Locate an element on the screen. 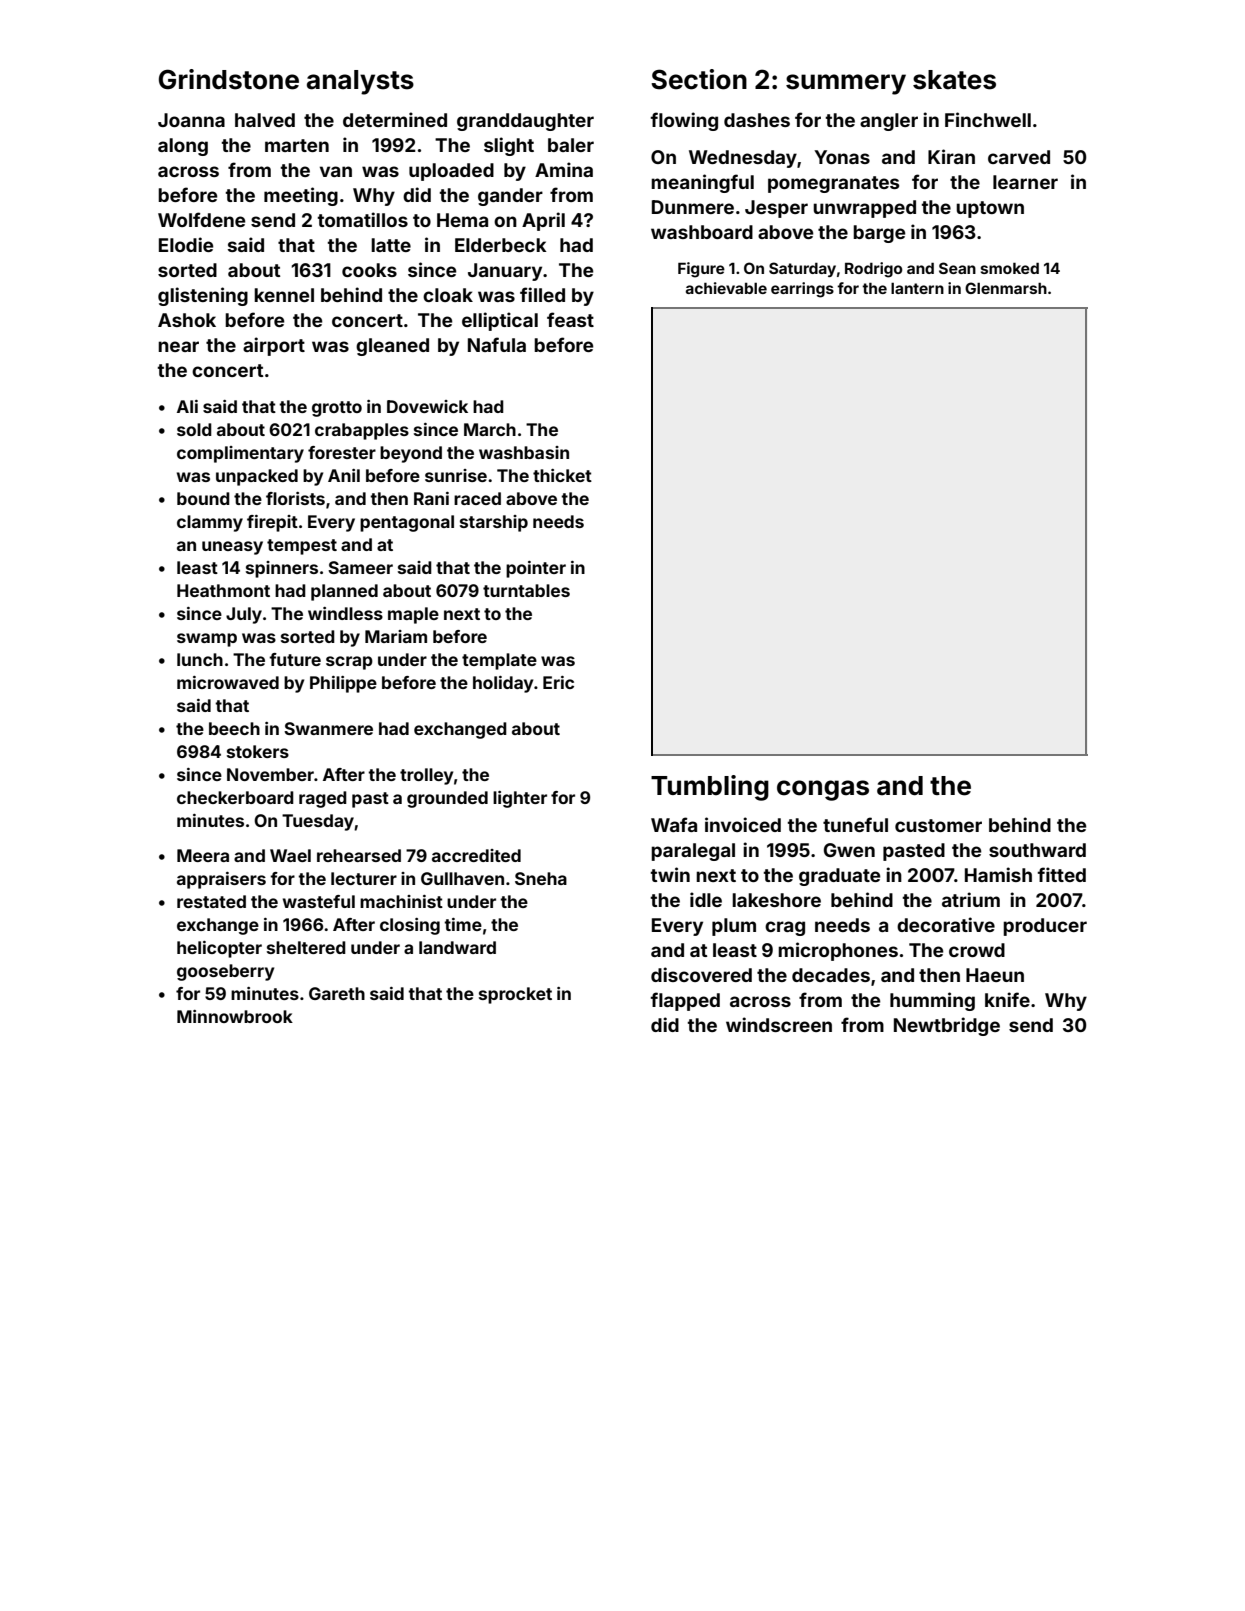 The image size is (1245, 1611). pomegranates is located at coordinates (833, 184).
